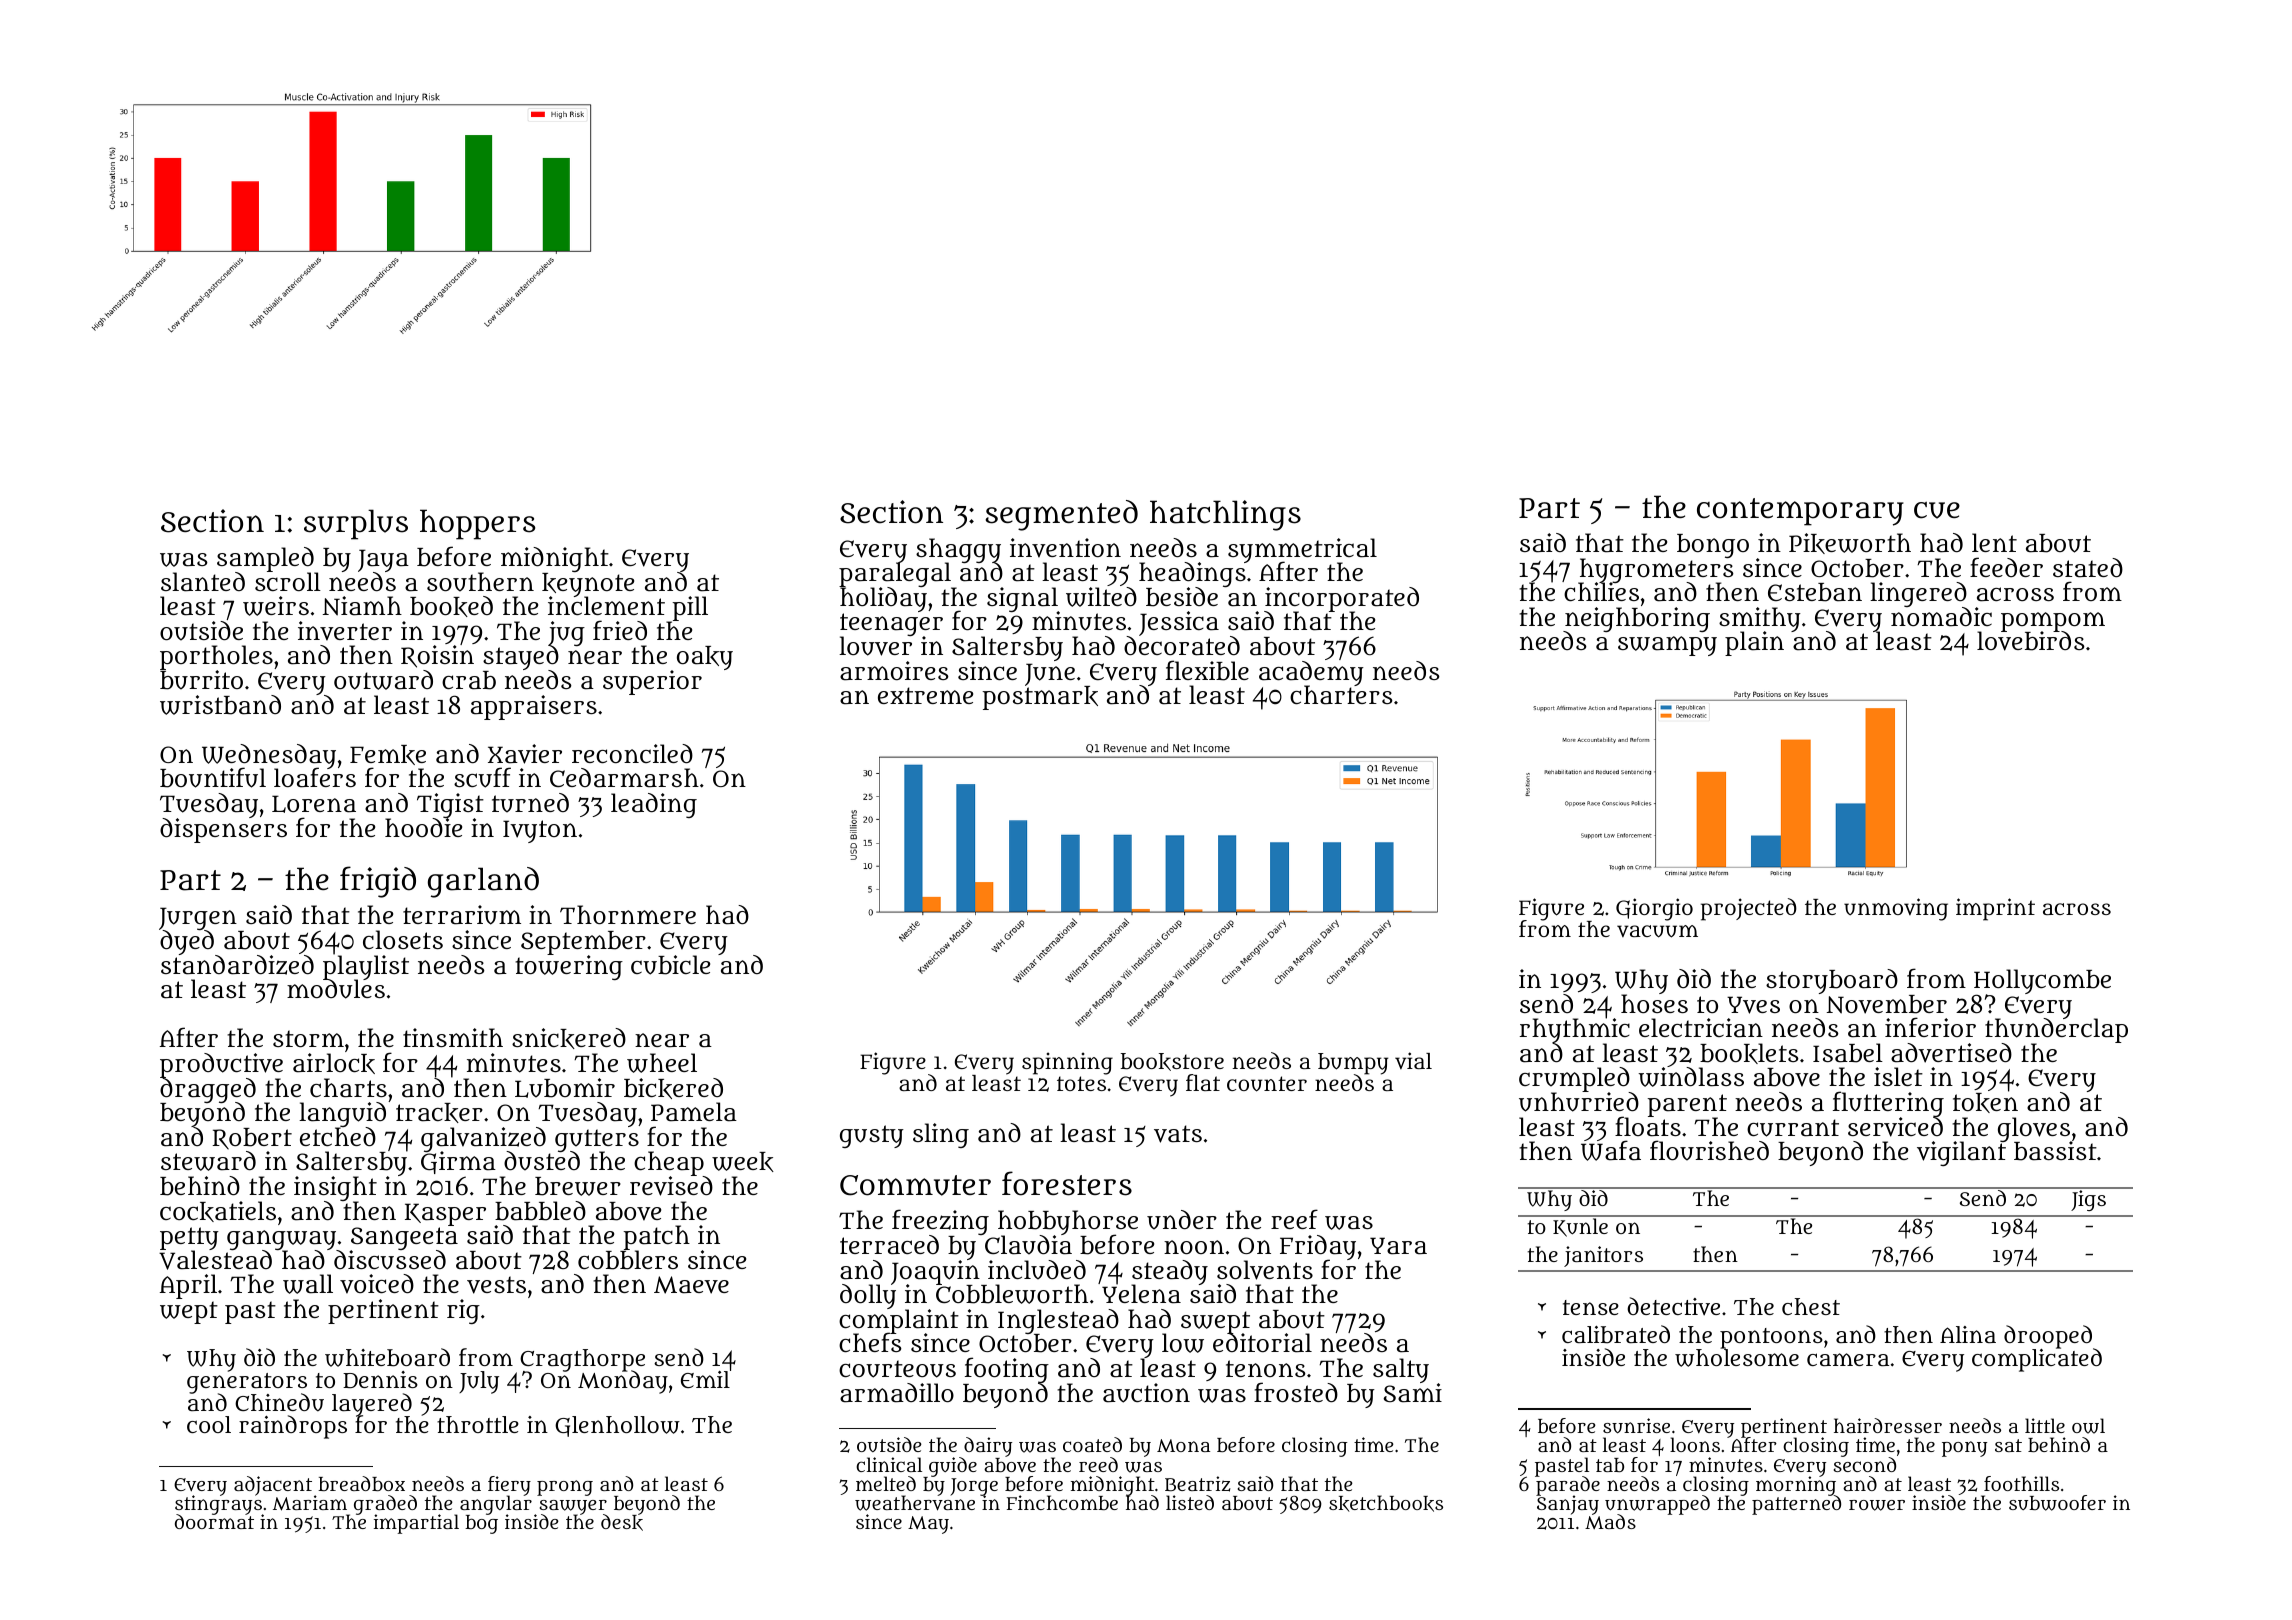 The image size is (2292, 1620). Describe the element at coordinates (1311, 673) in the screenshot. I see `academy` at that location.
